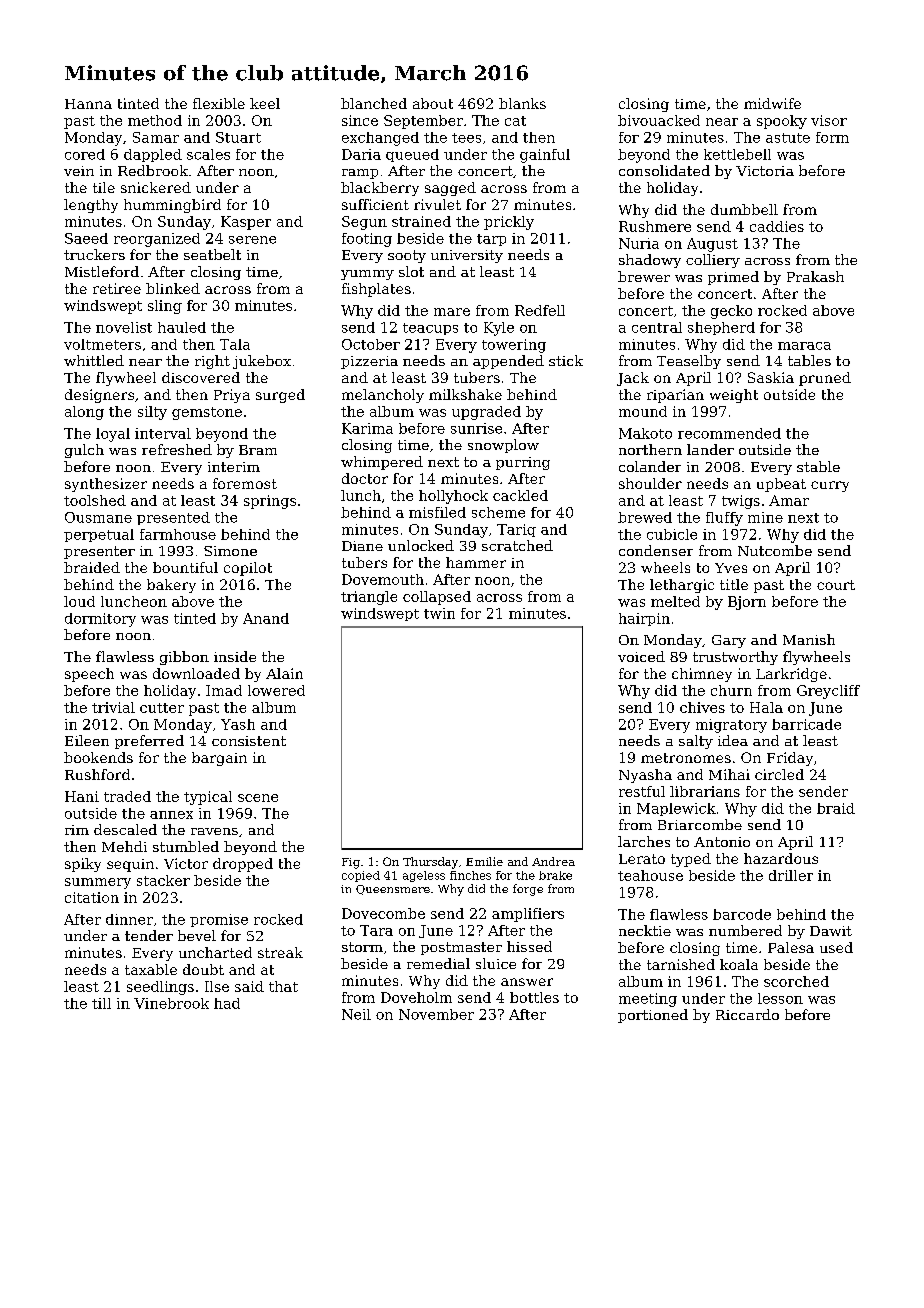 This image has width=924, height=1308. What do you see at coordinates (212, 362) in the image?
I see `right` at bounding box center [212, 362].
